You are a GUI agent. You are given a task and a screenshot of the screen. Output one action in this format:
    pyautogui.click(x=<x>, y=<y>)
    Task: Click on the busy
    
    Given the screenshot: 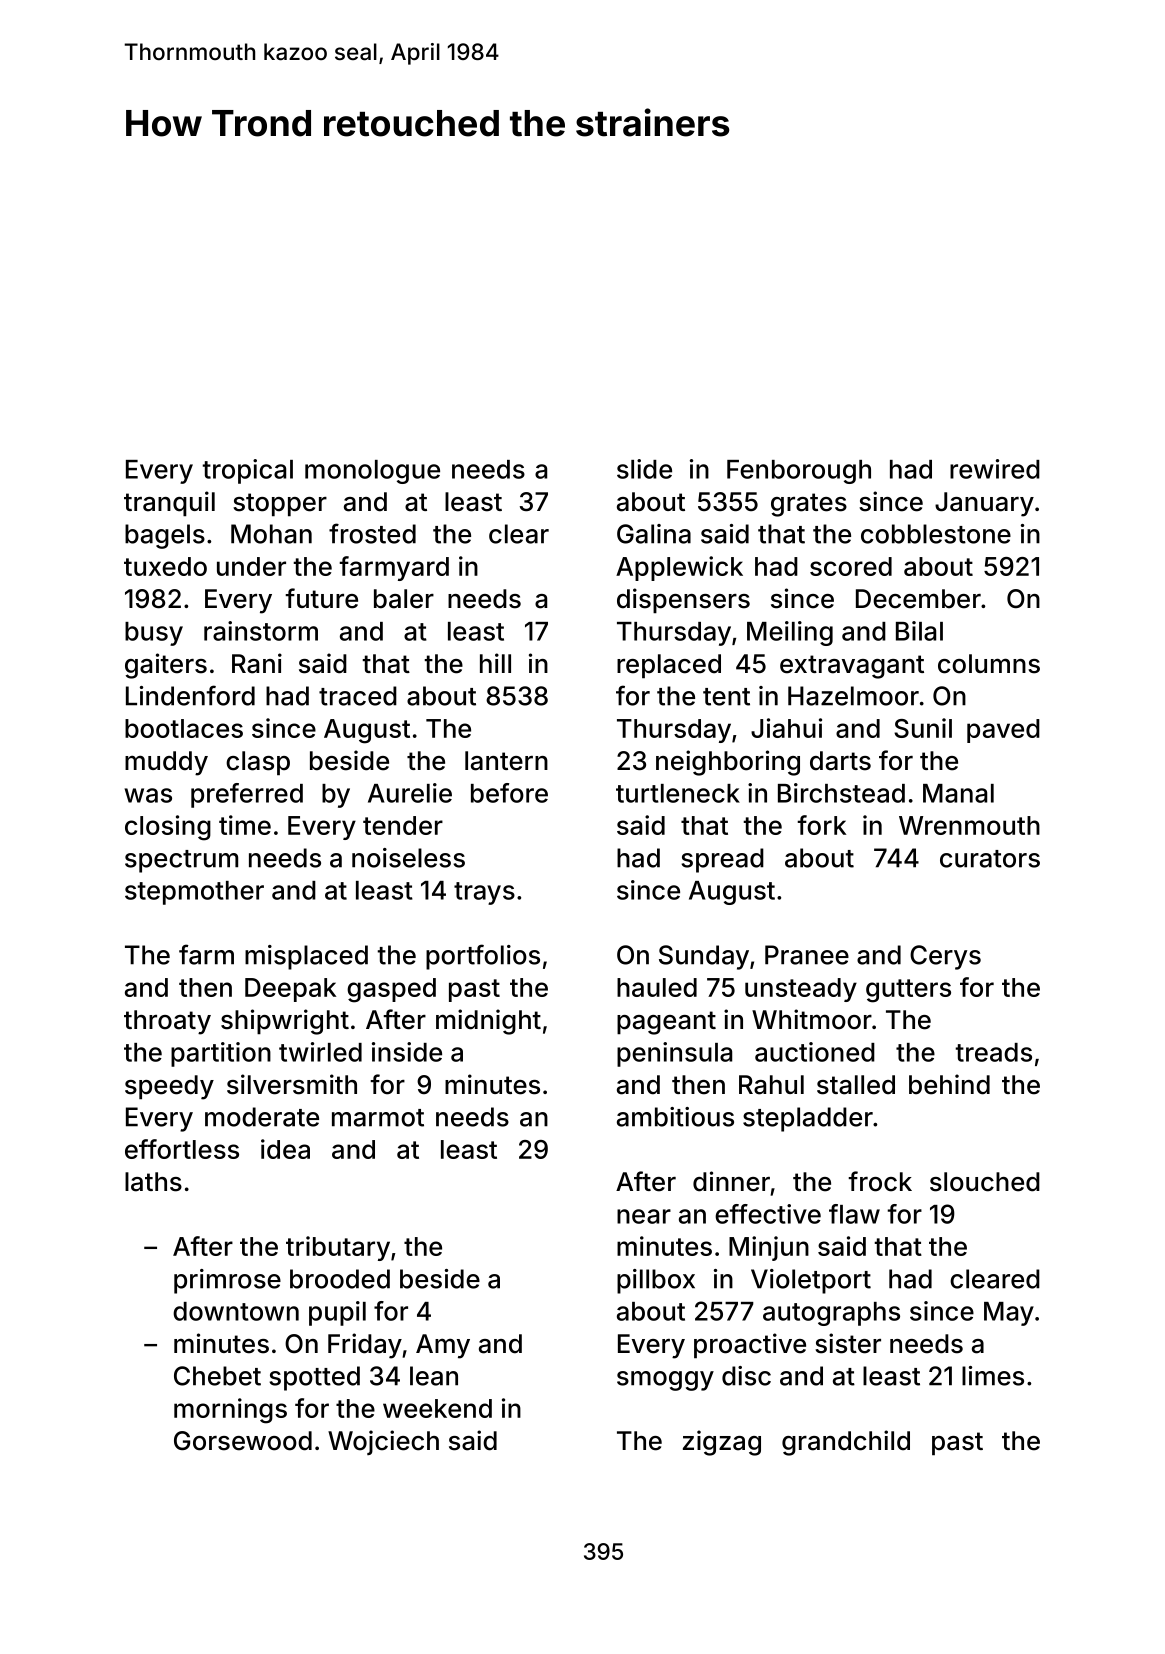 What is the action you would take?
    pyautogui.click(x=154, y=634)
